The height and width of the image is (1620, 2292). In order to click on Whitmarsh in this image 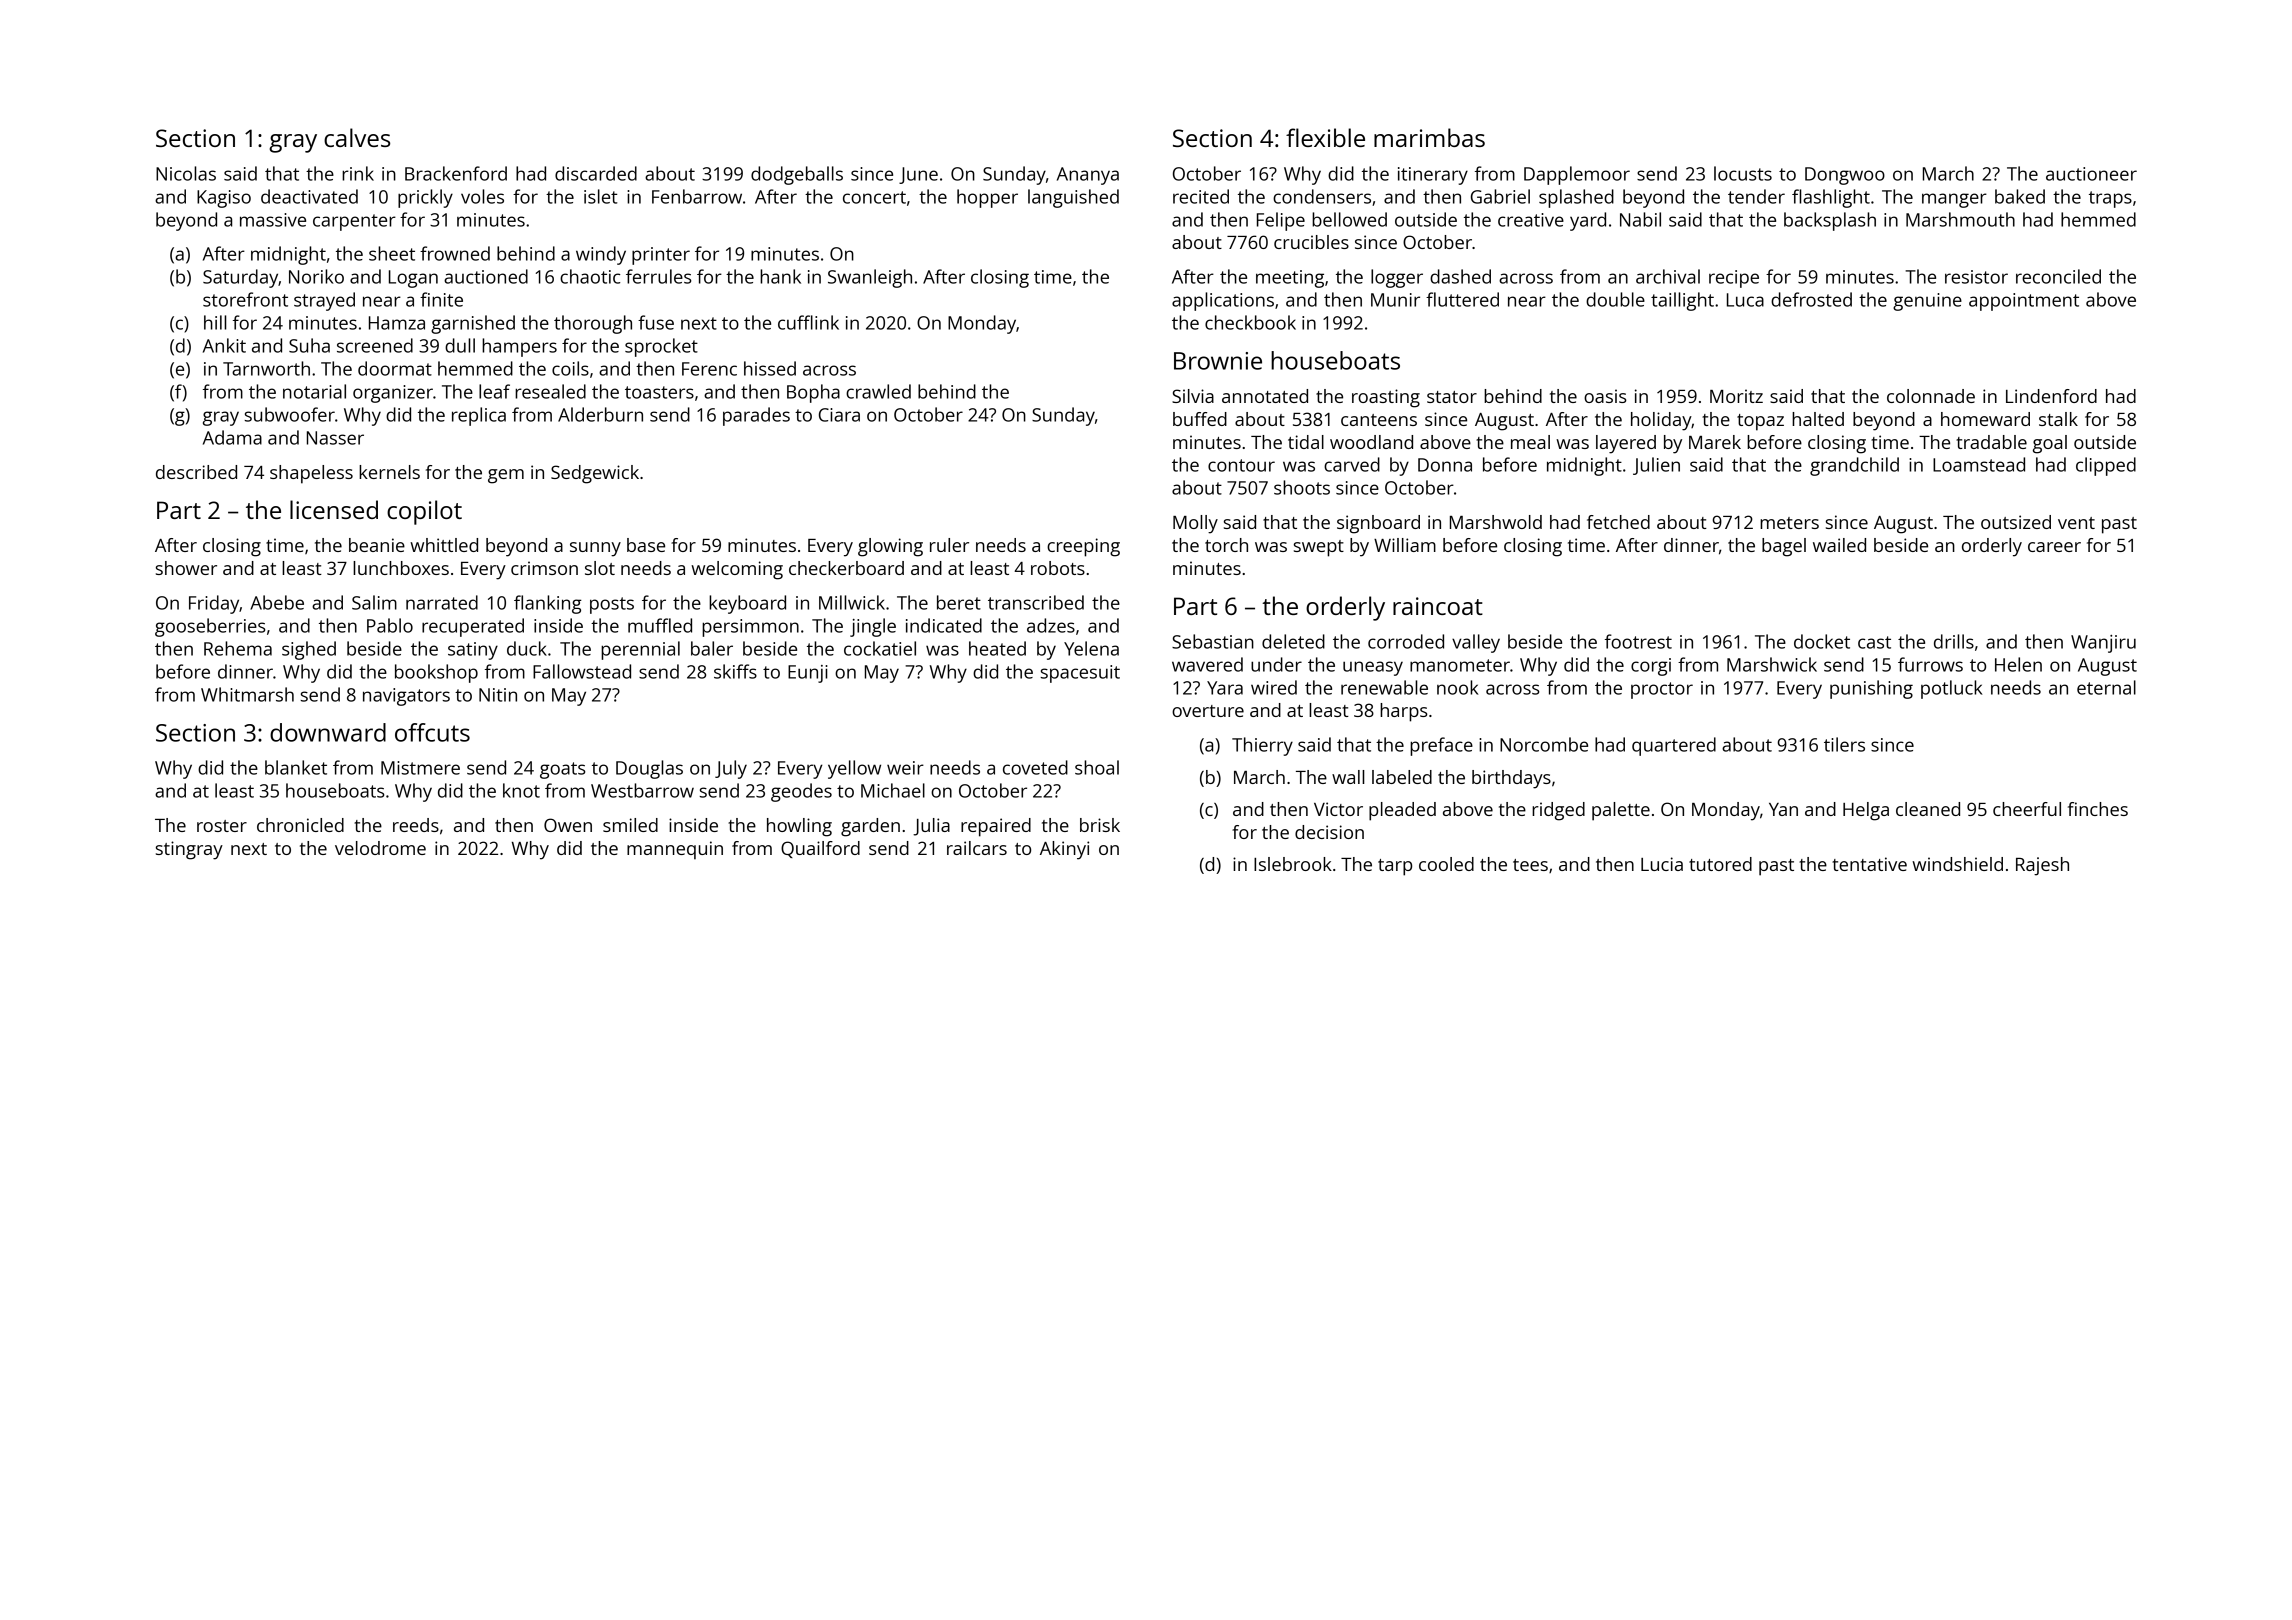, I will do `click(247, 694)`.
